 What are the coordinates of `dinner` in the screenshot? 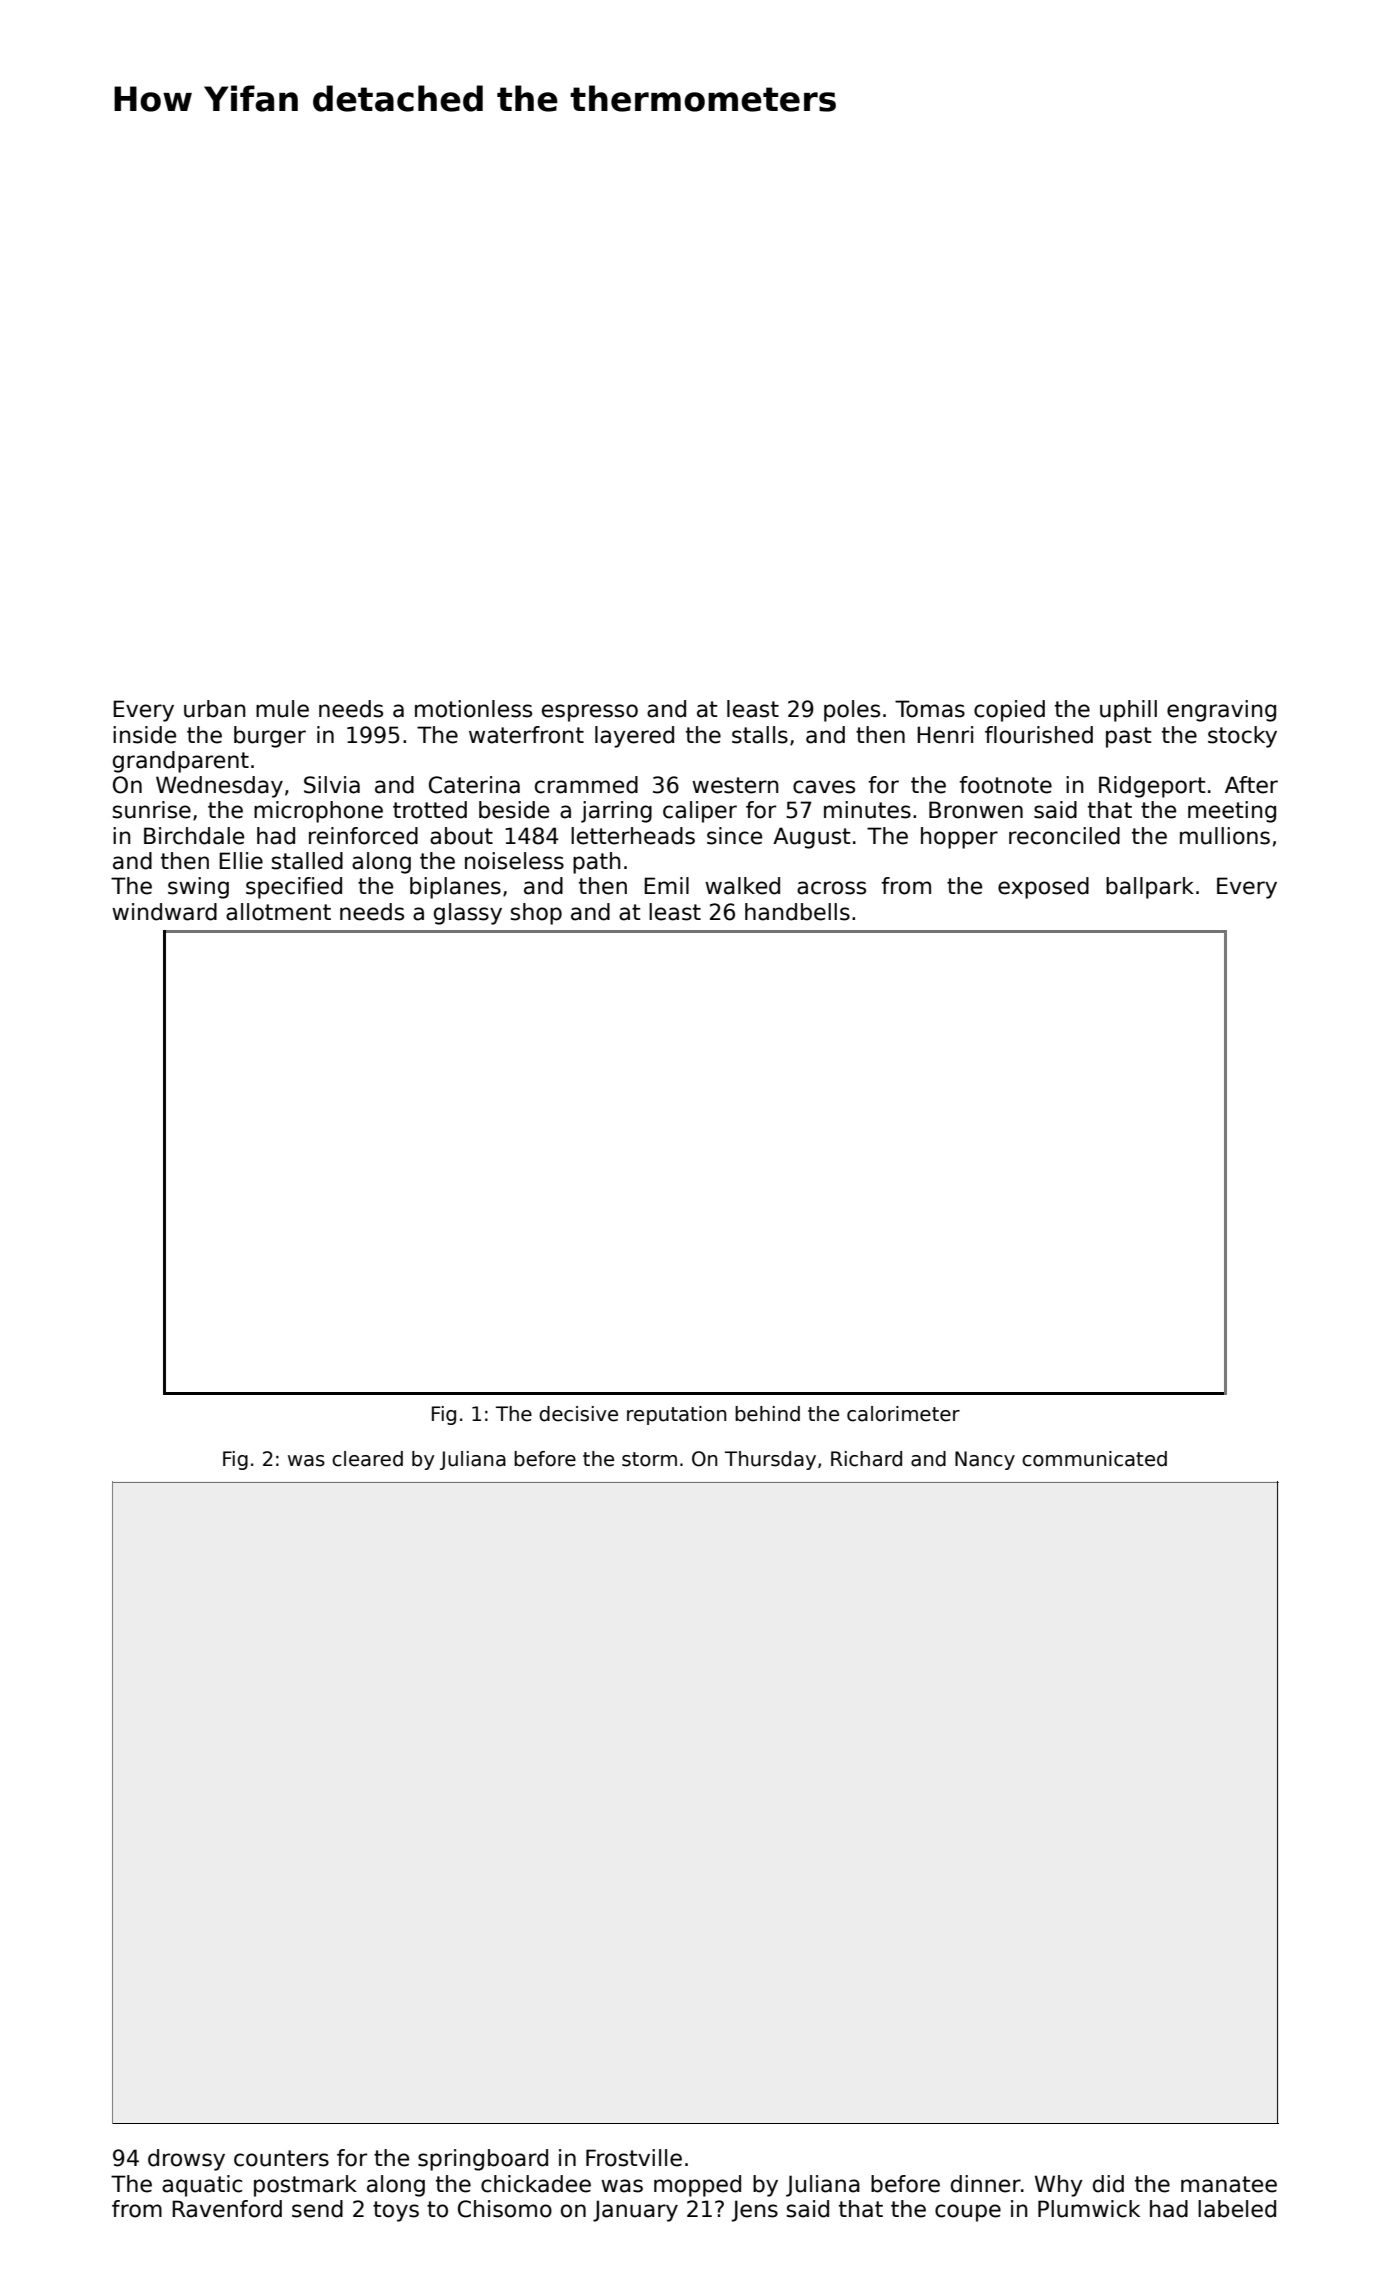 It's located at (986, 2184).
